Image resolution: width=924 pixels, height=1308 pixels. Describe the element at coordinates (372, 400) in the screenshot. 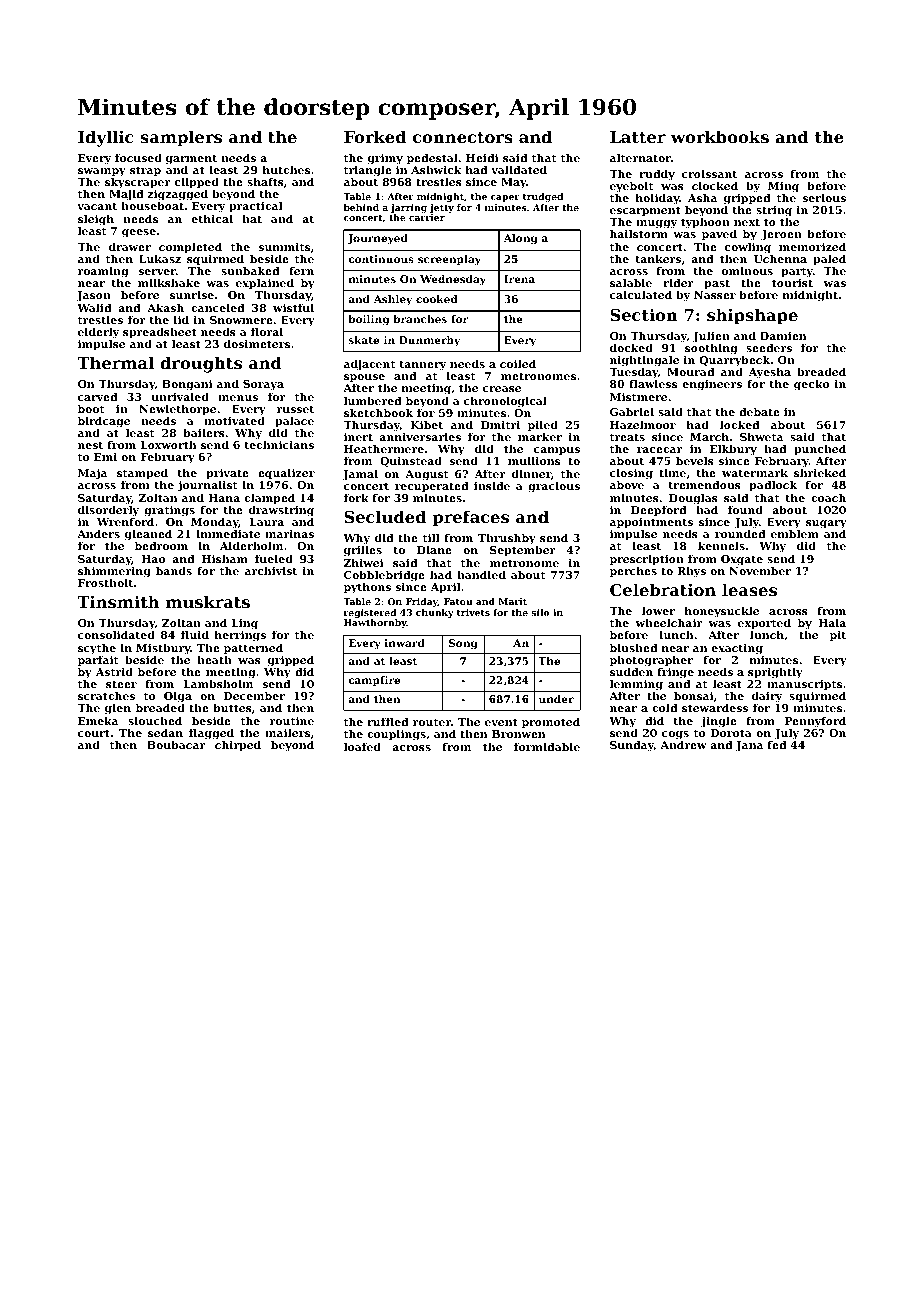

I see `lumbered` at that location.
